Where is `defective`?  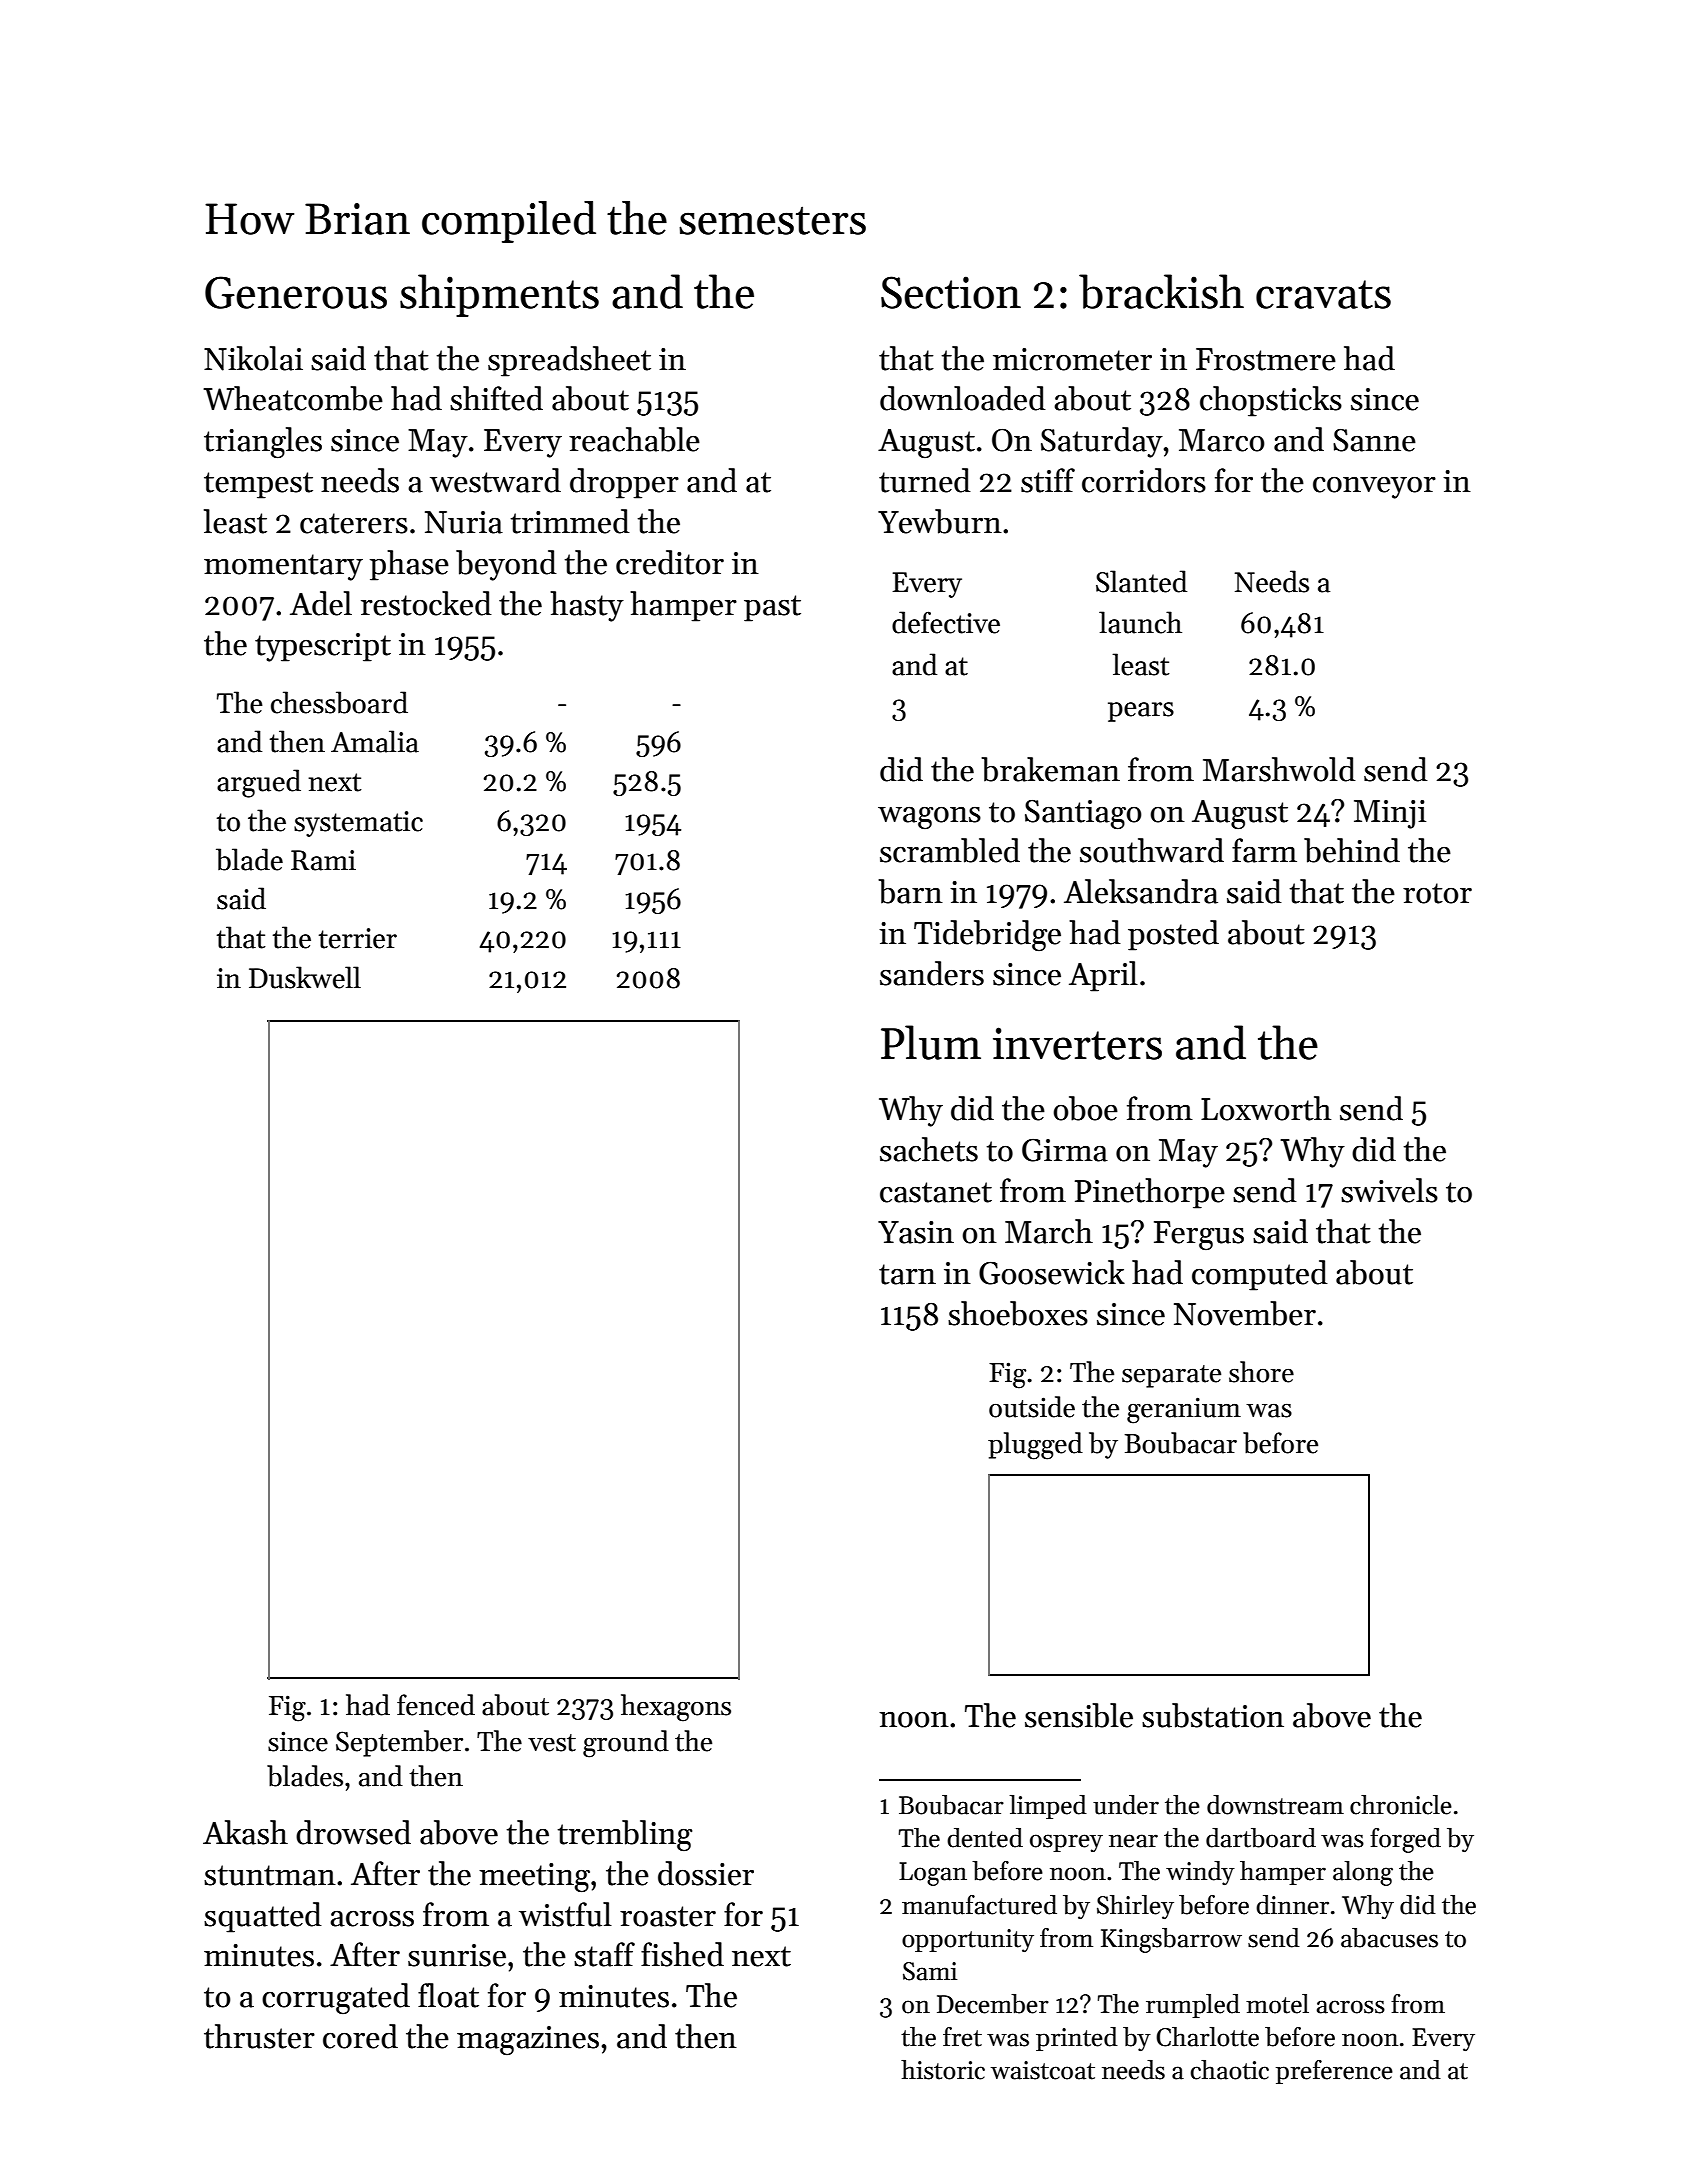
defective is located at coordinates (946, 622).
